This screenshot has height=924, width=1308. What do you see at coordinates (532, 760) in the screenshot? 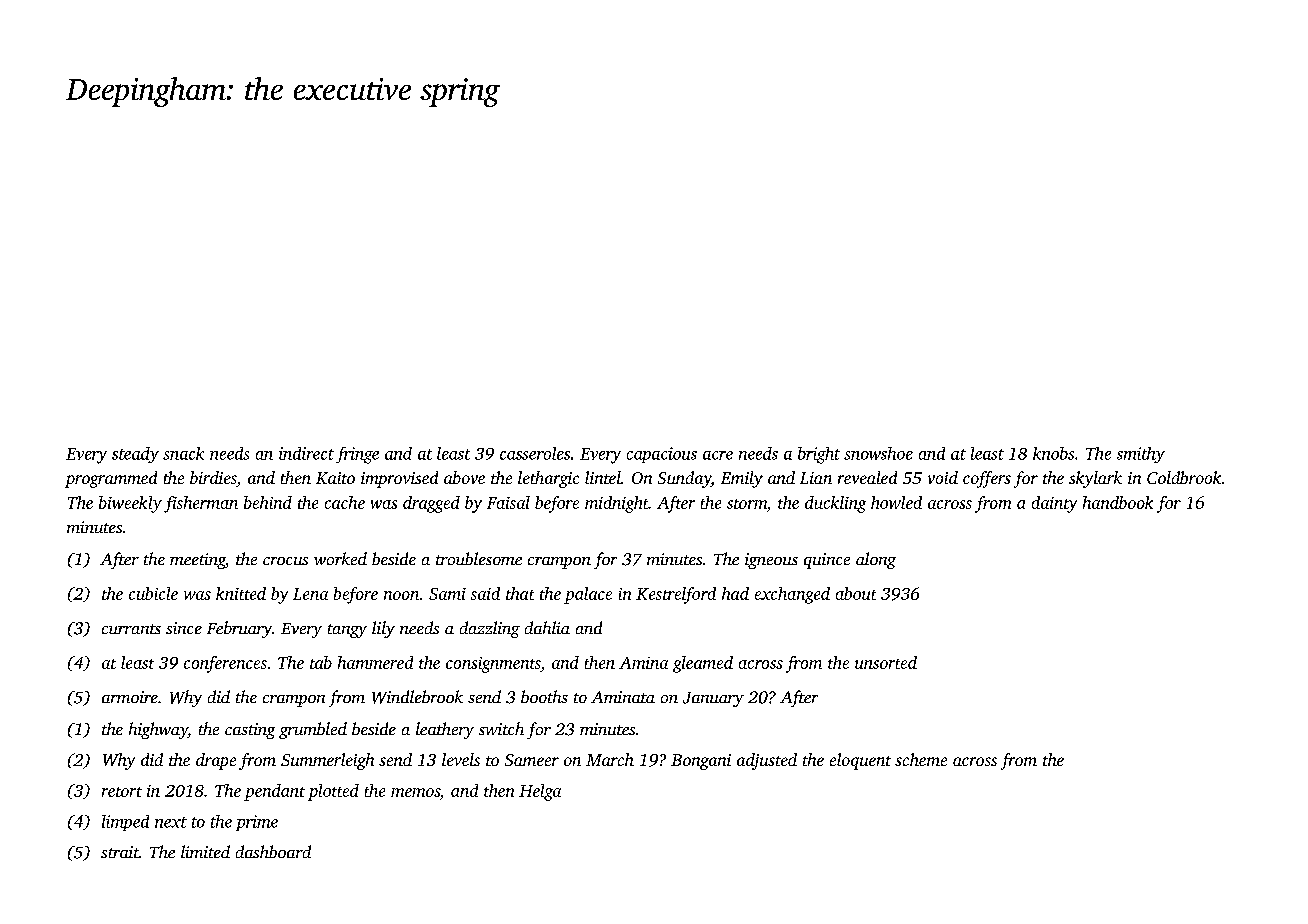
I see `Sameer` at bounding box center [532, 760].
